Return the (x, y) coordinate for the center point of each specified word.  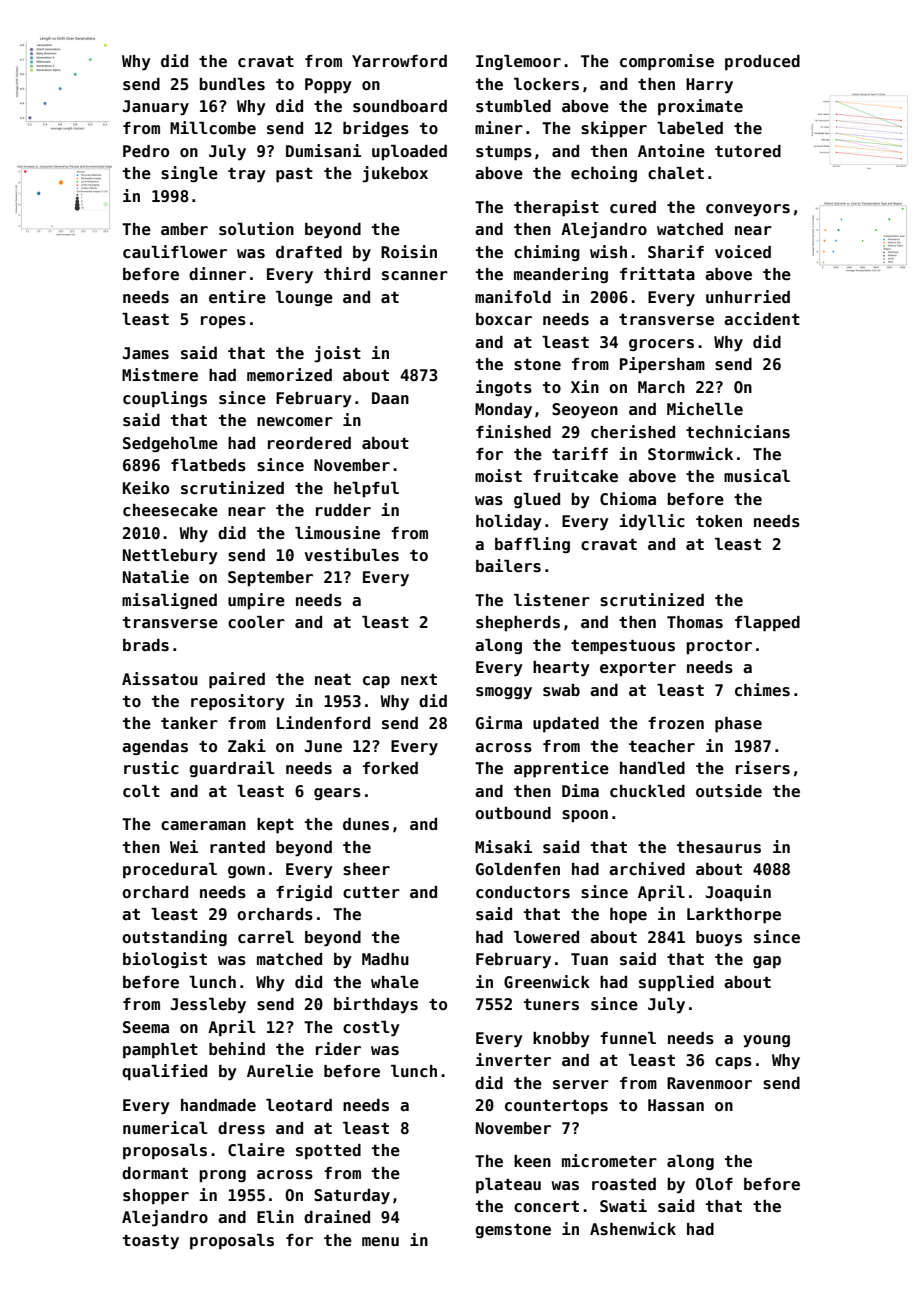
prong (222, 1176)
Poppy (328, 86)
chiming (547, 253)
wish (608, 252)
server (581, 1085)
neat (333, 680)
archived (647, 868)
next (419, 680)
